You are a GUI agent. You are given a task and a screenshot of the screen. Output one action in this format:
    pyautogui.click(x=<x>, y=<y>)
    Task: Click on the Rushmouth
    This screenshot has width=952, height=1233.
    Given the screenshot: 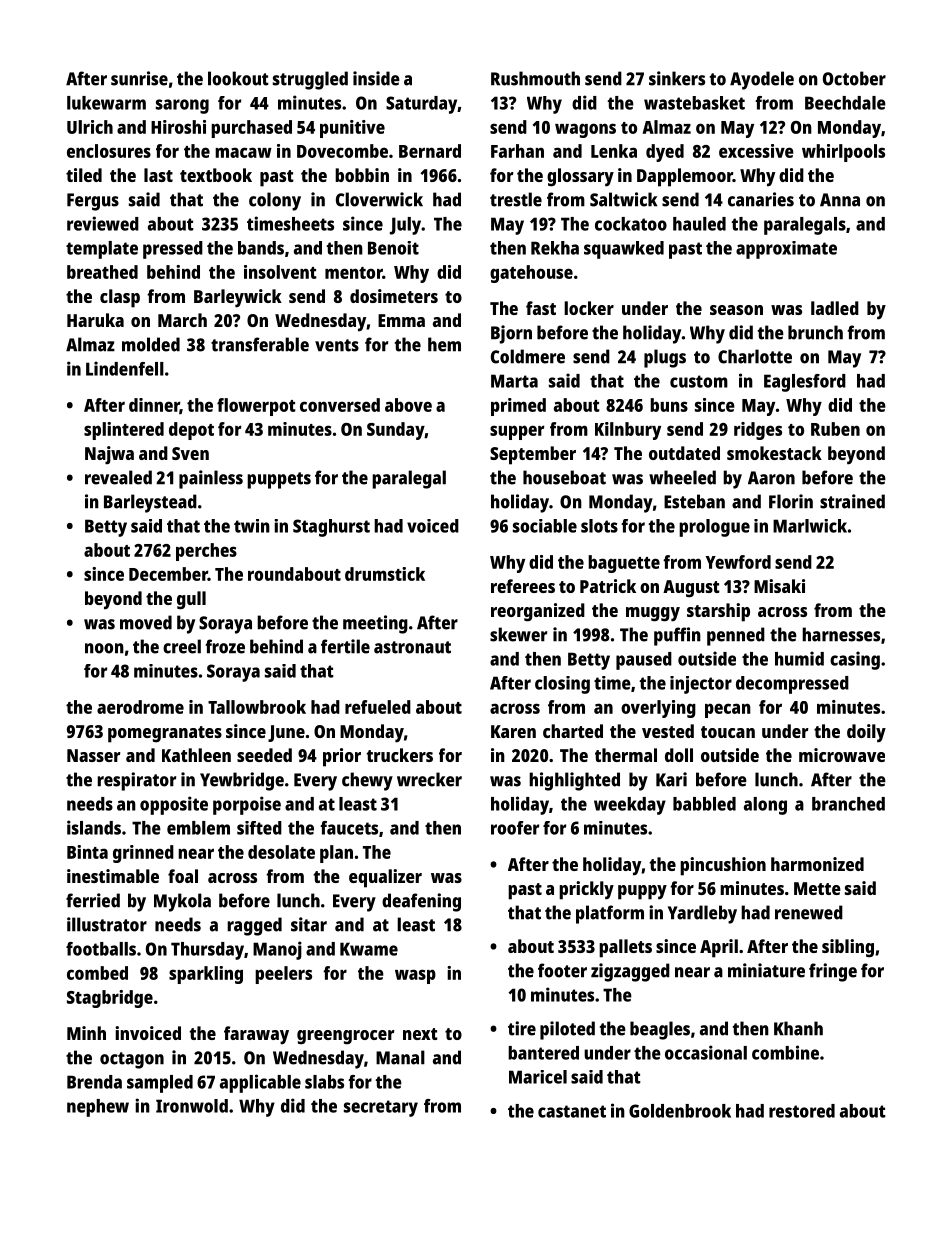 What is the action you would take?
    pyautogui.click(x=535, y=78)
